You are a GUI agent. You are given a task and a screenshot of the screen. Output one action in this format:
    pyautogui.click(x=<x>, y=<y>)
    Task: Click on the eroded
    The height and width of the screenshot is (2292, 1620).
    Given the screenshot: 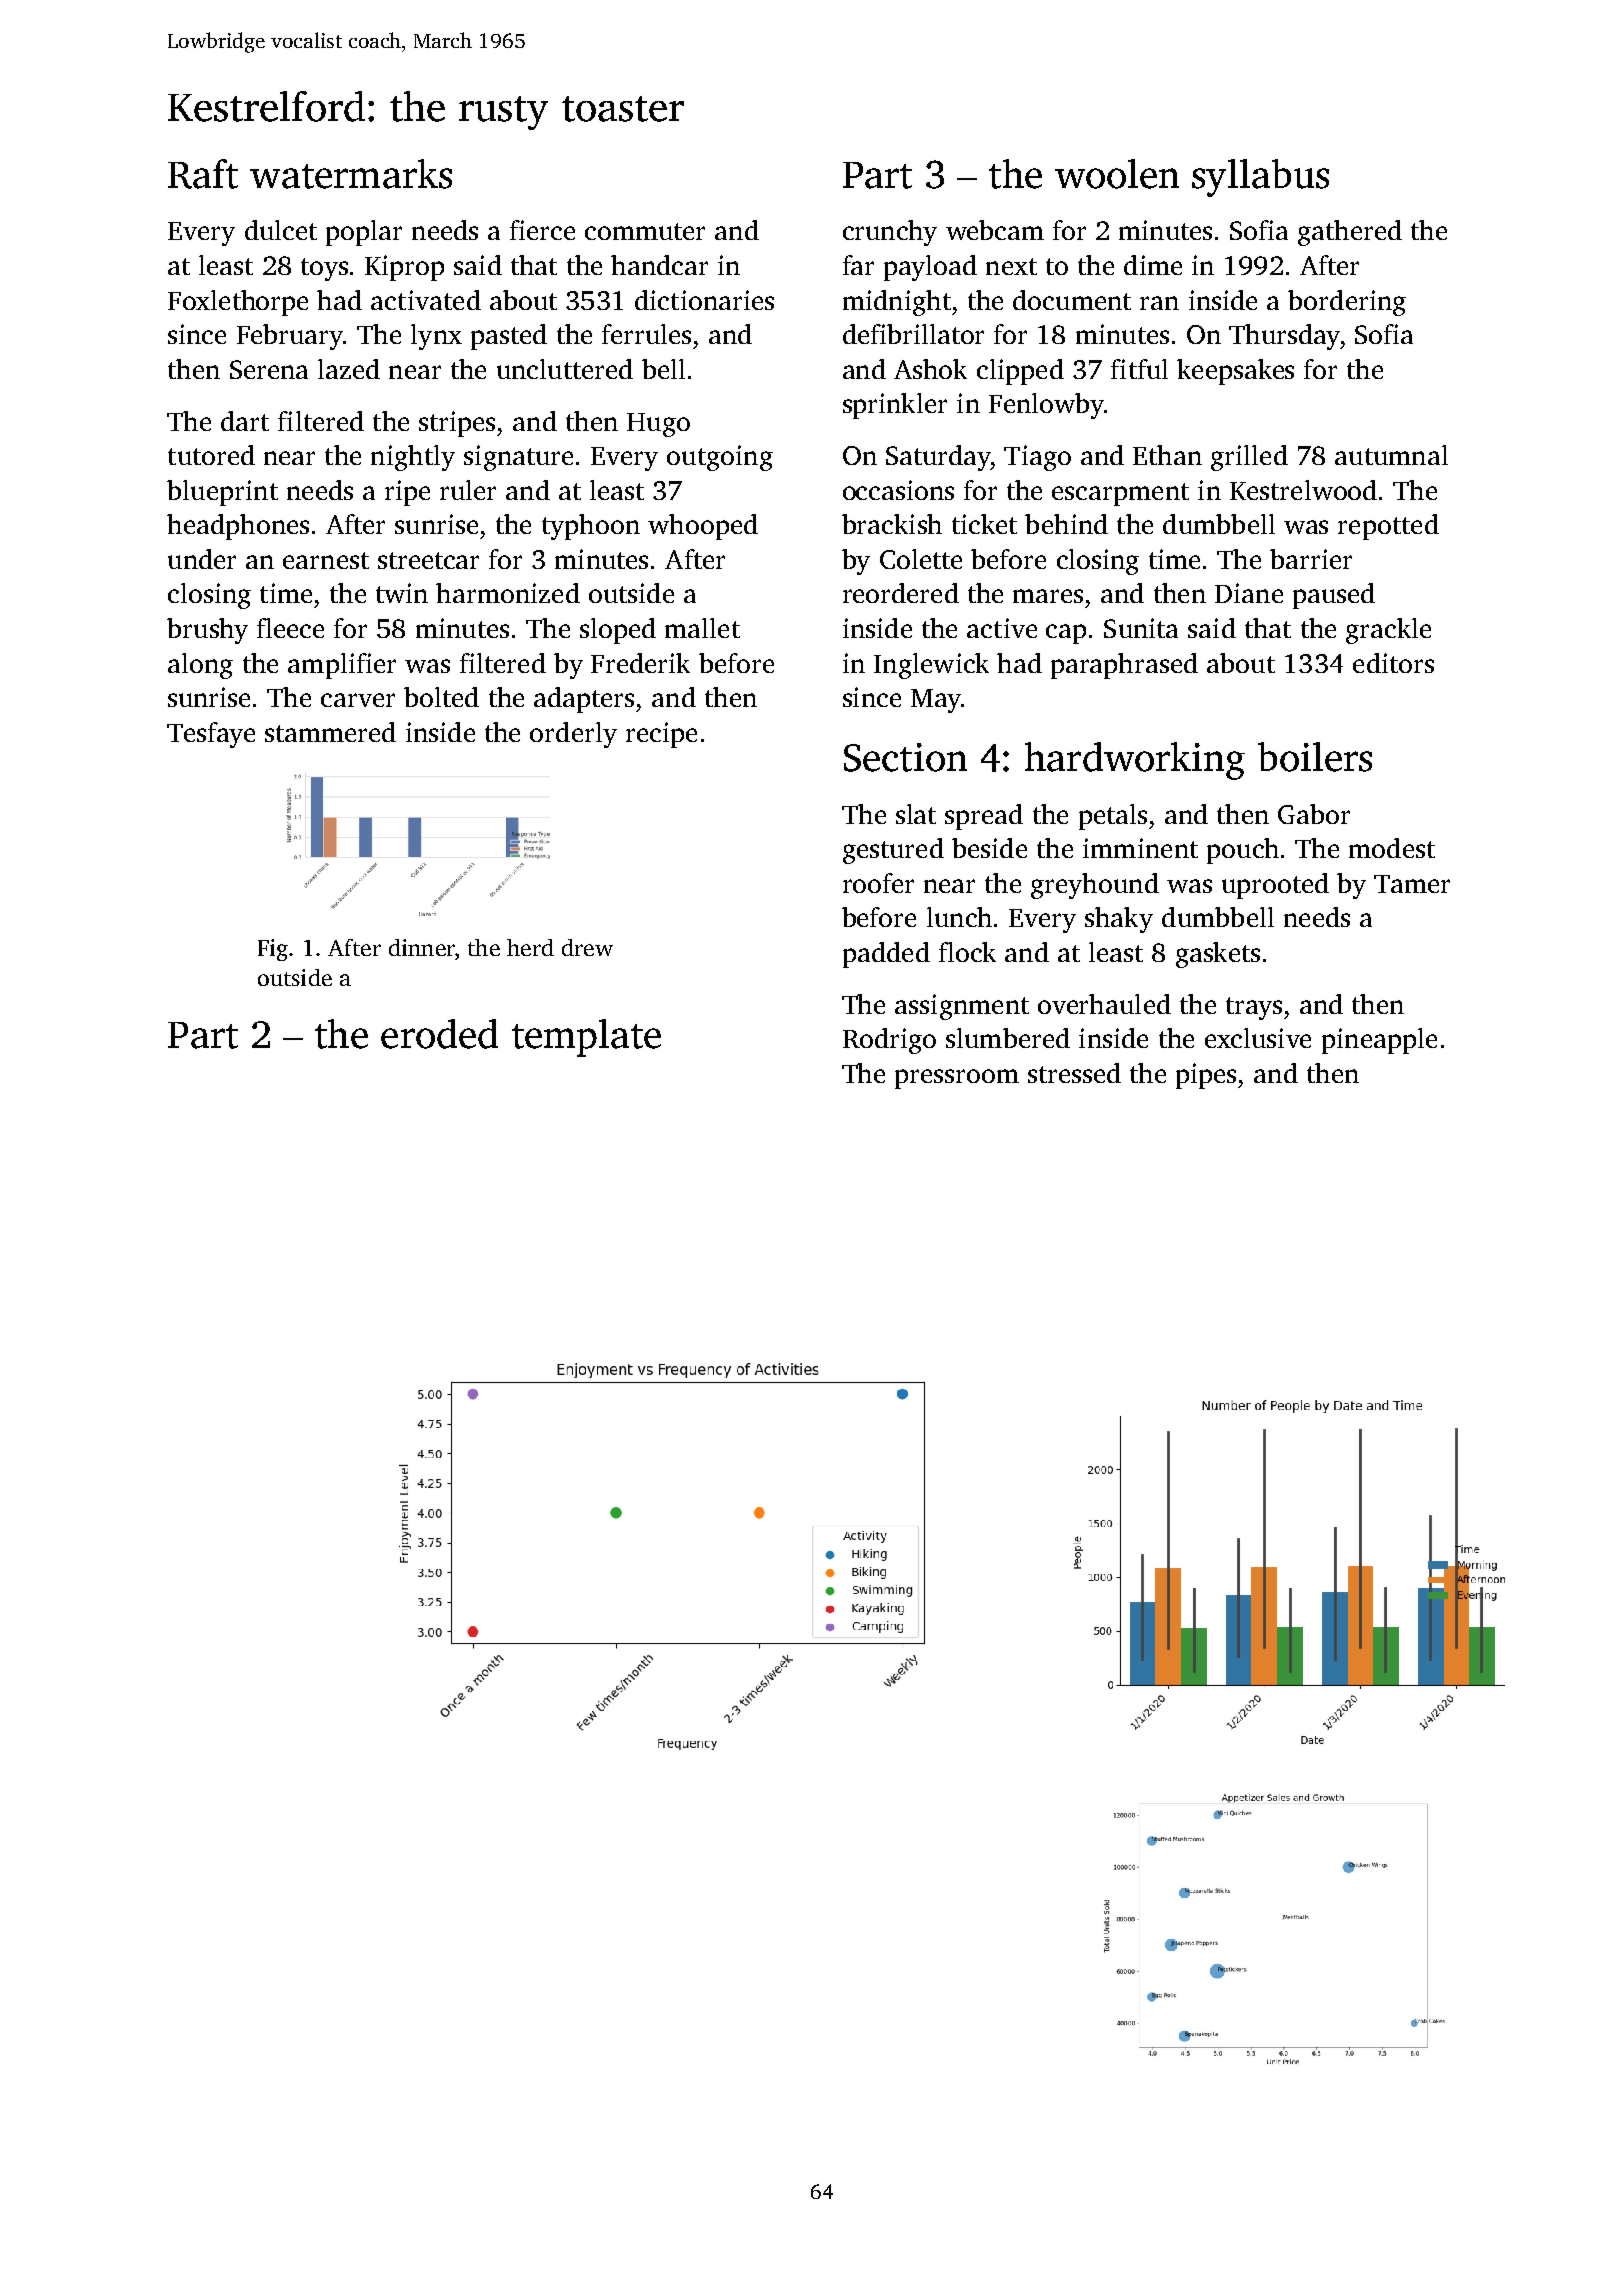 What is the action you would take?
    pyautogui.click(x=439, y=1034)
